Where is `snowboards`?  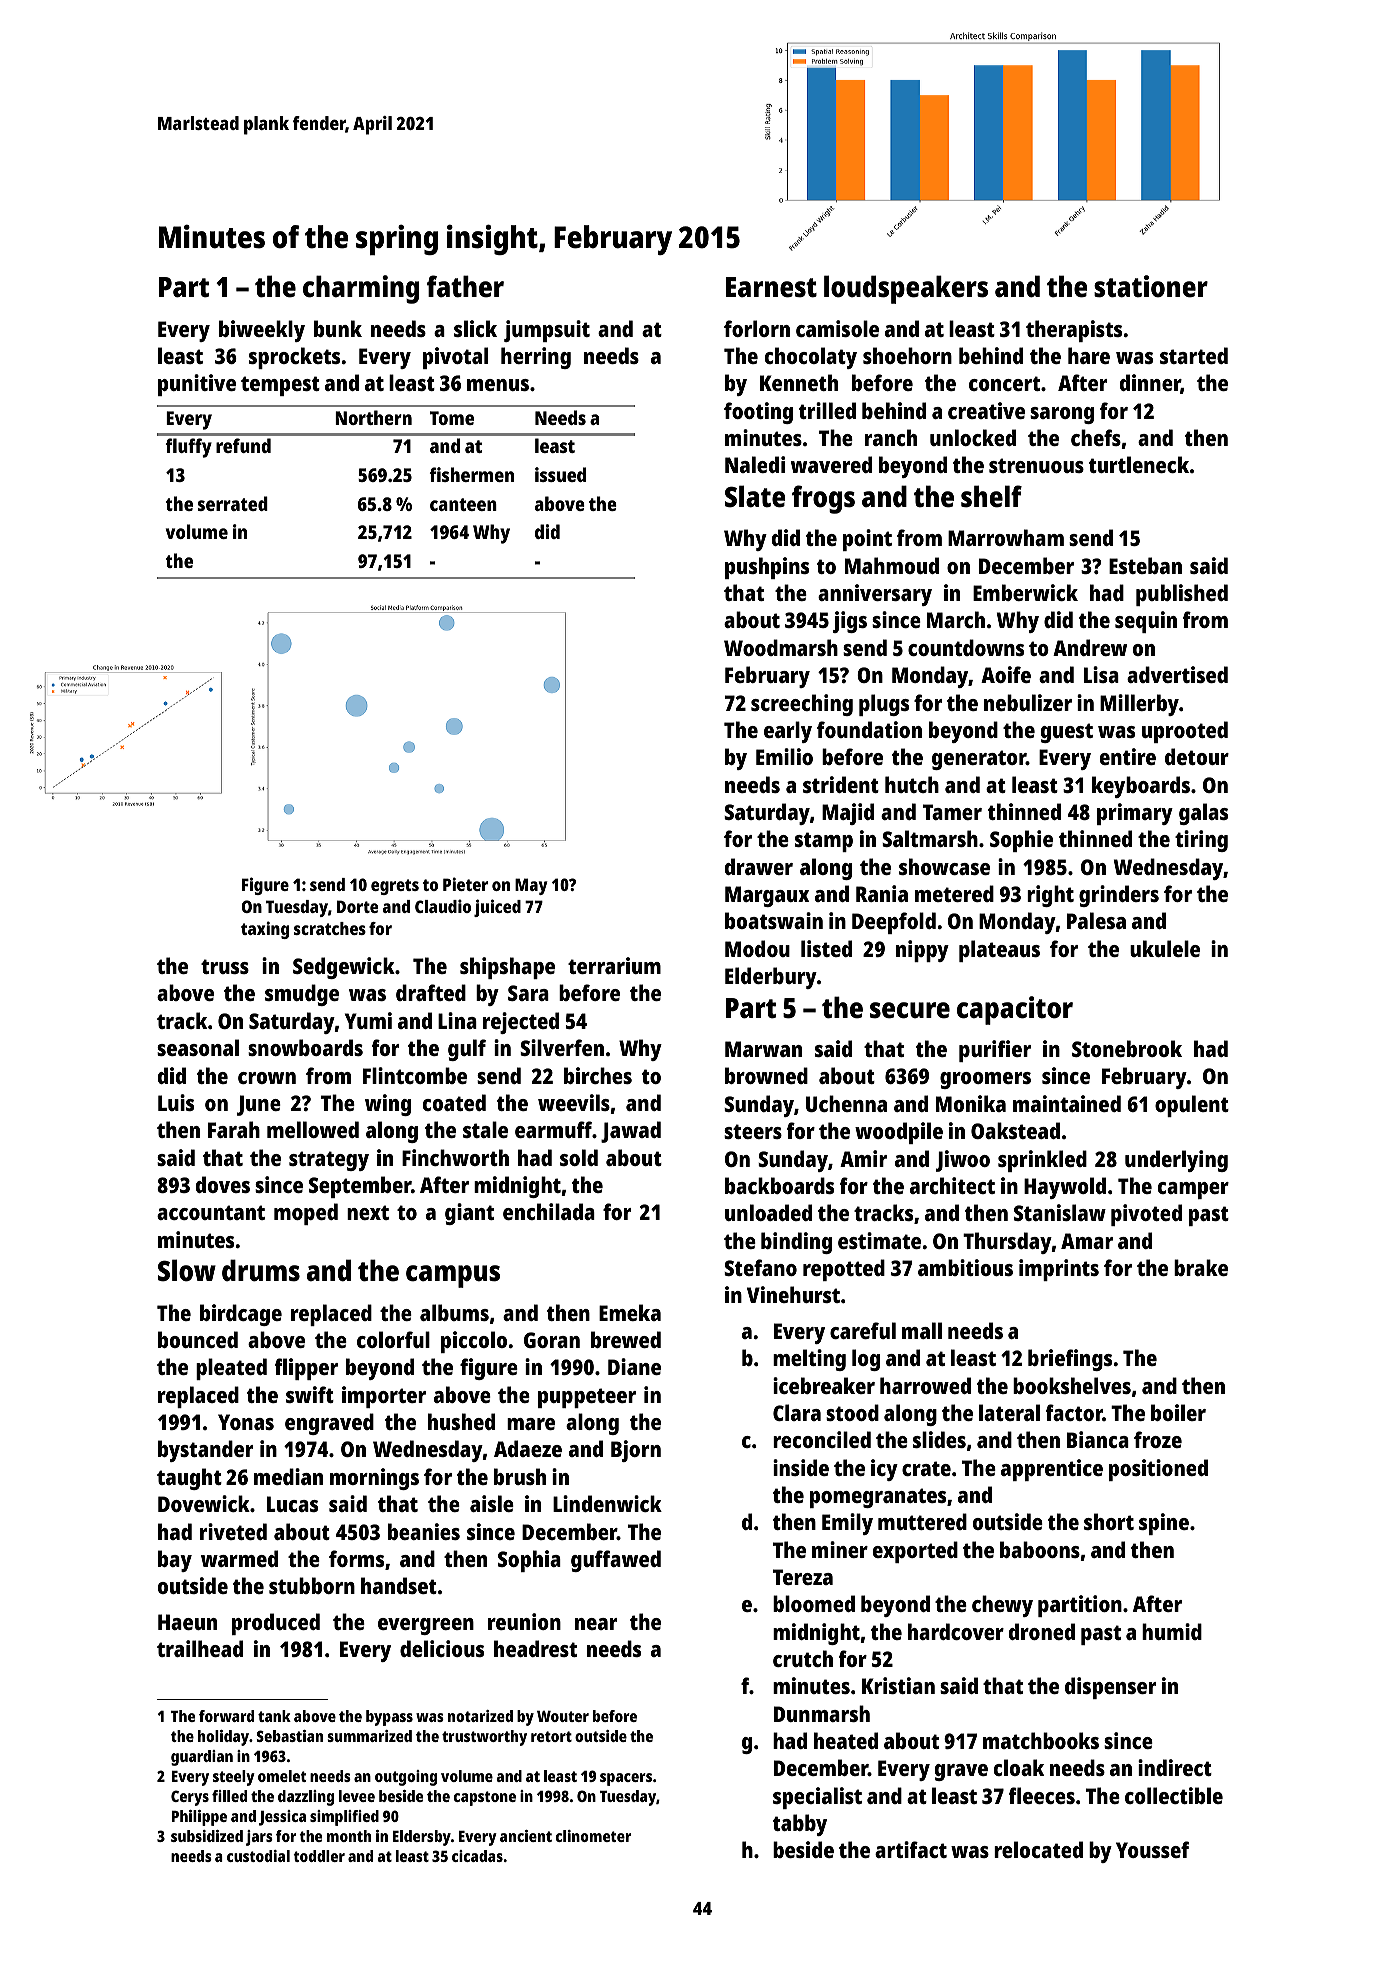 snowboards is located at coordinates (305, 1047).
